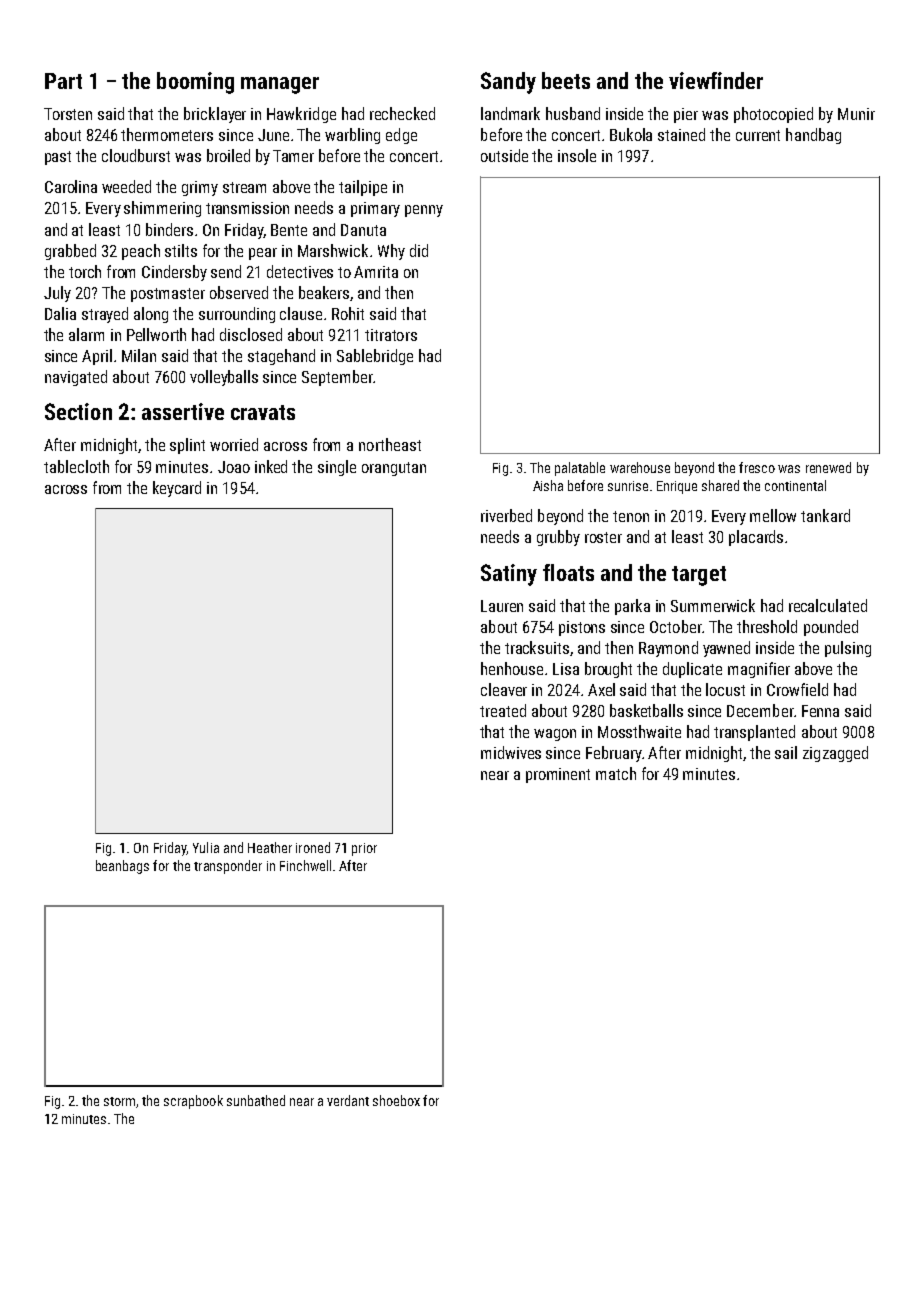  I want to click on shoebox, so click(396, 1100).
